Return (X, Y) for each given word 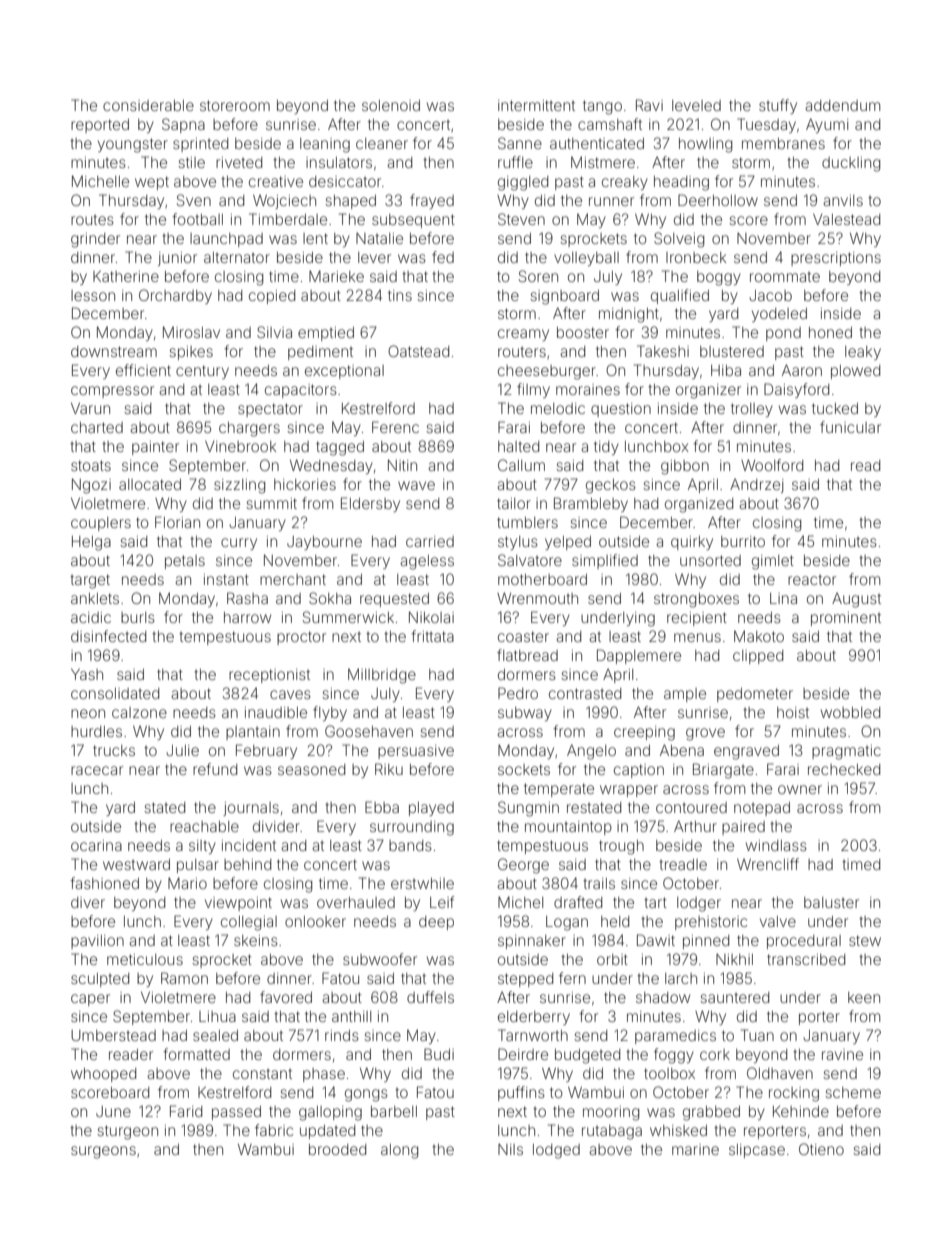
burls (138, 617)
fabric (274, 1130)
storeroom (235, 105)
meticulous (145, 959)
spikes (191, 353)
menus (697, 637)
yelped (568, 543)
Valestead (846, 219)
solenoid (391, 105)
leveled (696, 105)
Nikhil (734, 959)
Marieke (336, 276)
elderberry (534, 1018)
